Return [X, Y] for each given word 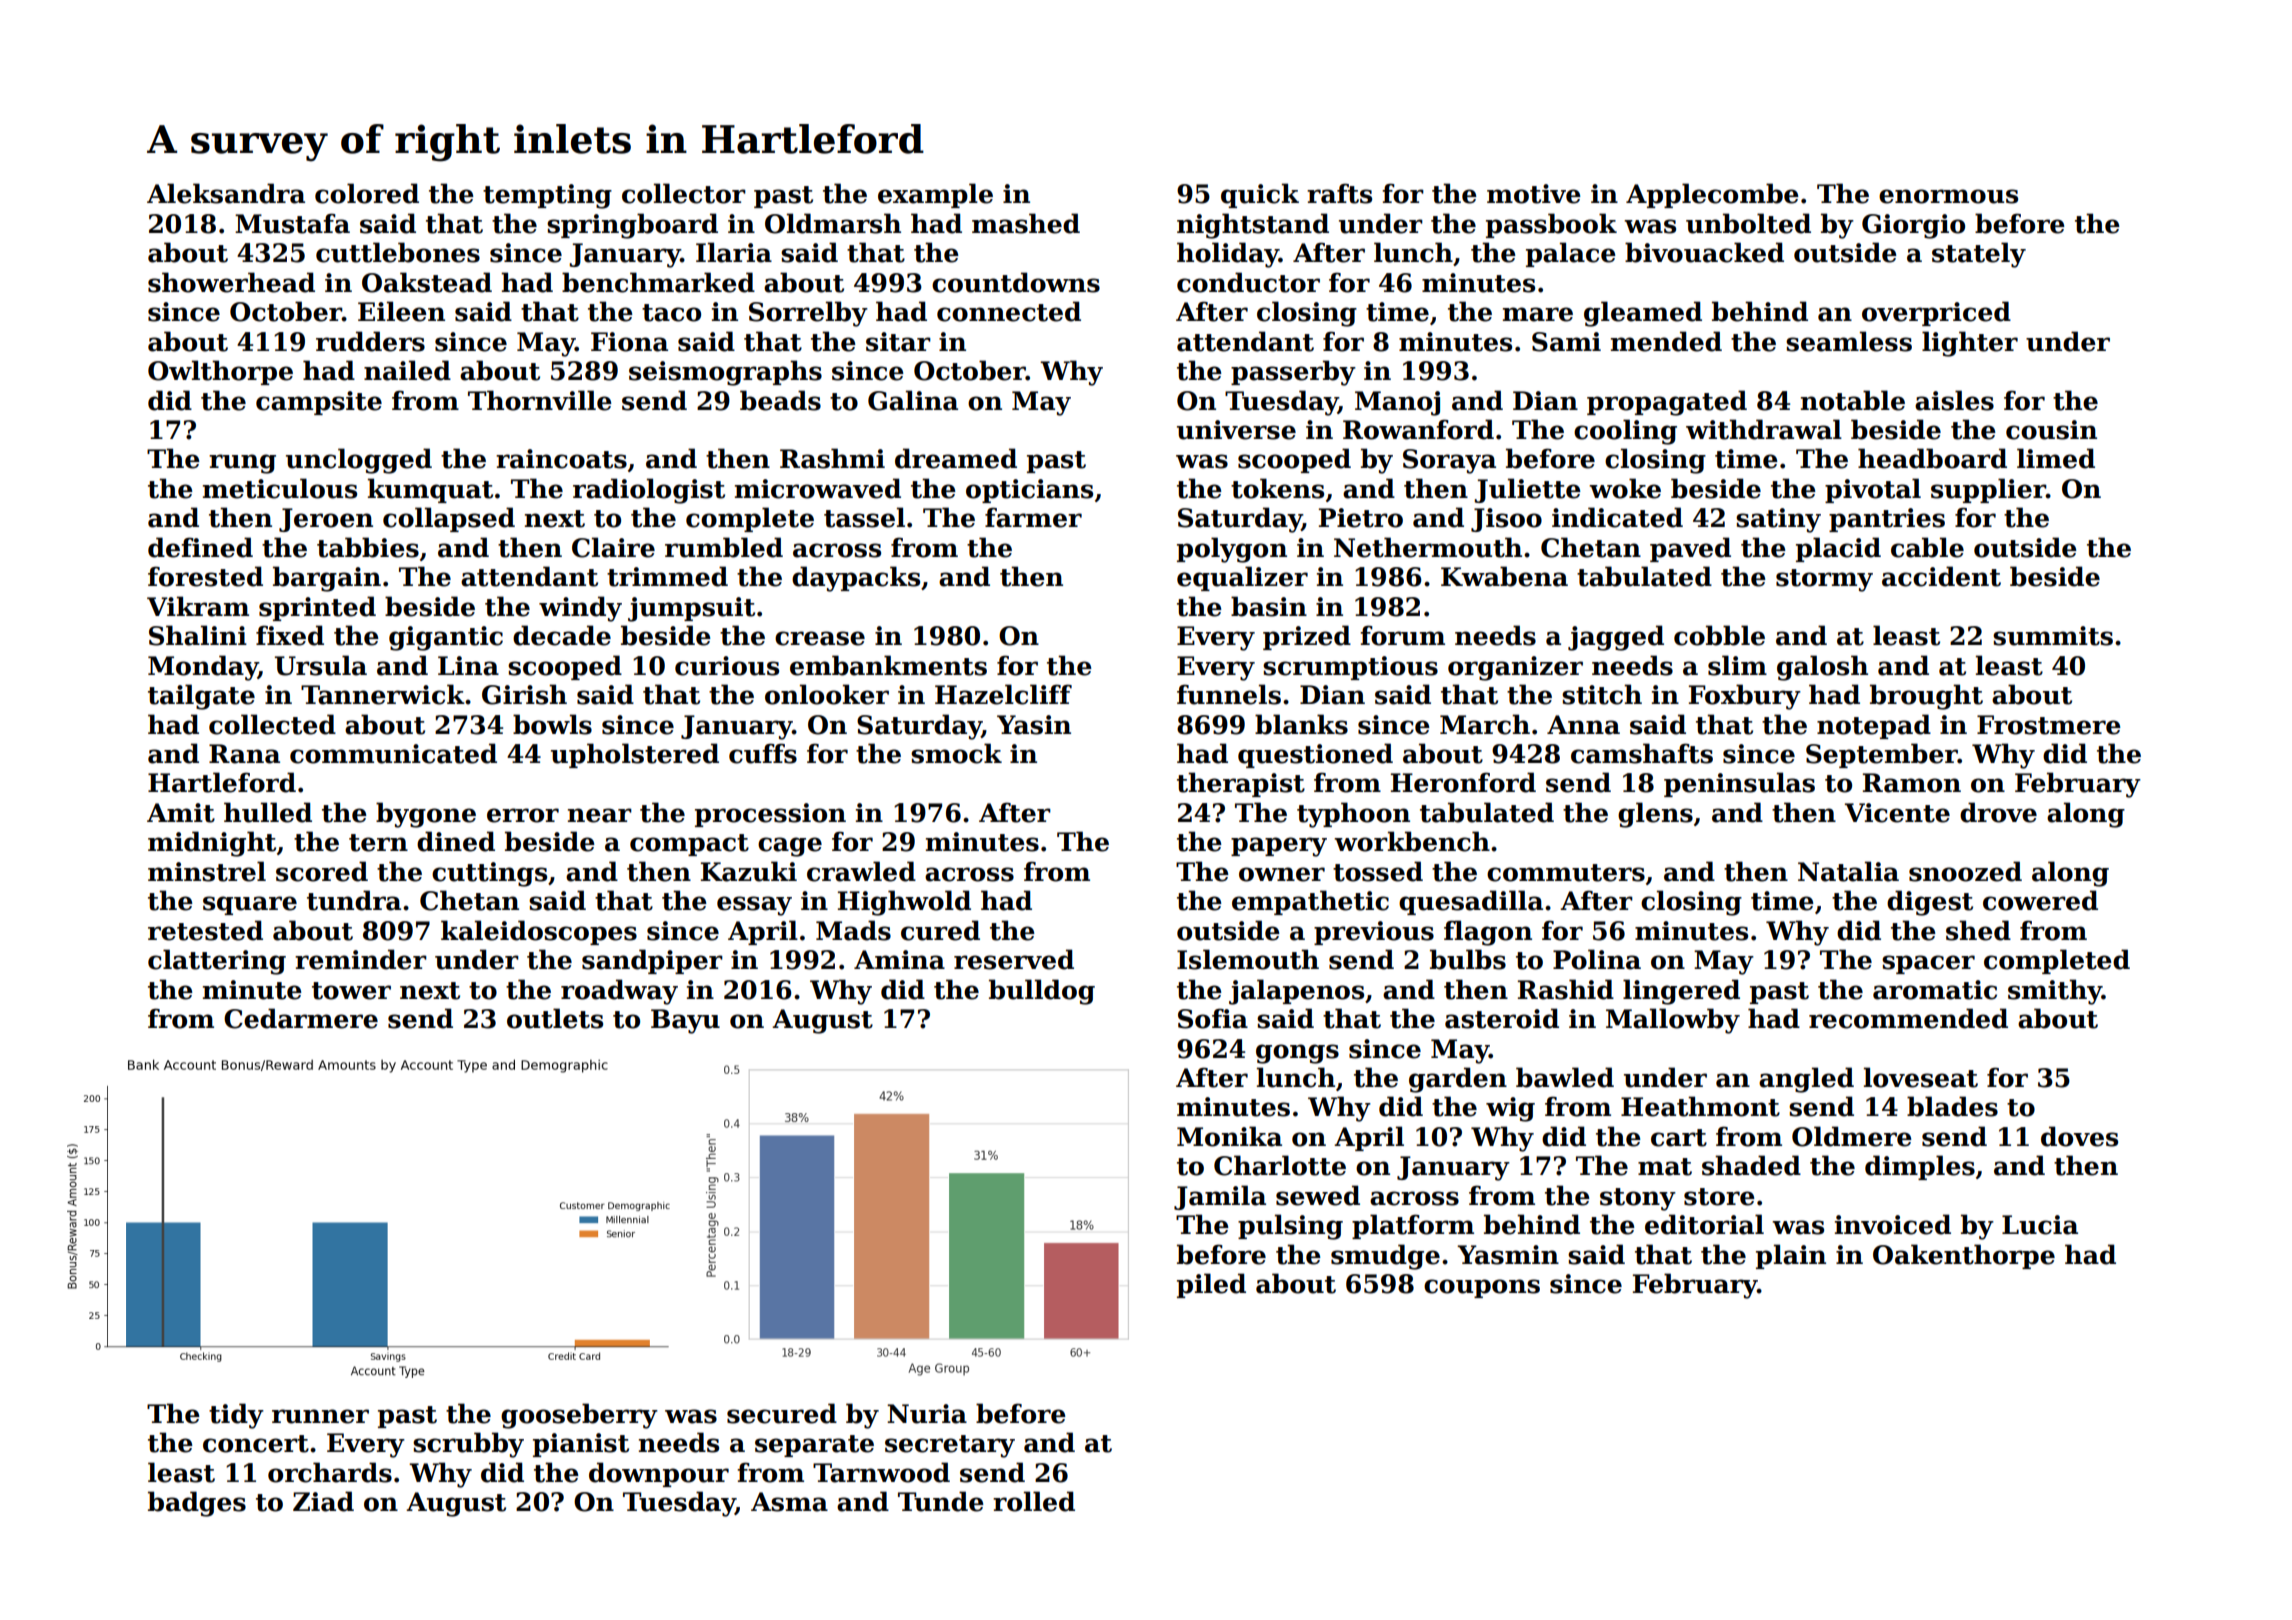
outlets [555, 1018]
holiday [1228, 255]
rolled [1034, 1501]
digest [1930, 903]
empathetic [1310, 902]
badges [197, 1504]
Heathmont [1700, 1106]
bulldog [1042, 992]
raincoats [561, 459]
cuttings [489, 874]
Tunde [941, 1501]
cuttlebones [398, 252]
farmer [1033, 517]
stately [1979, 255]
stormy [1824, 580]
